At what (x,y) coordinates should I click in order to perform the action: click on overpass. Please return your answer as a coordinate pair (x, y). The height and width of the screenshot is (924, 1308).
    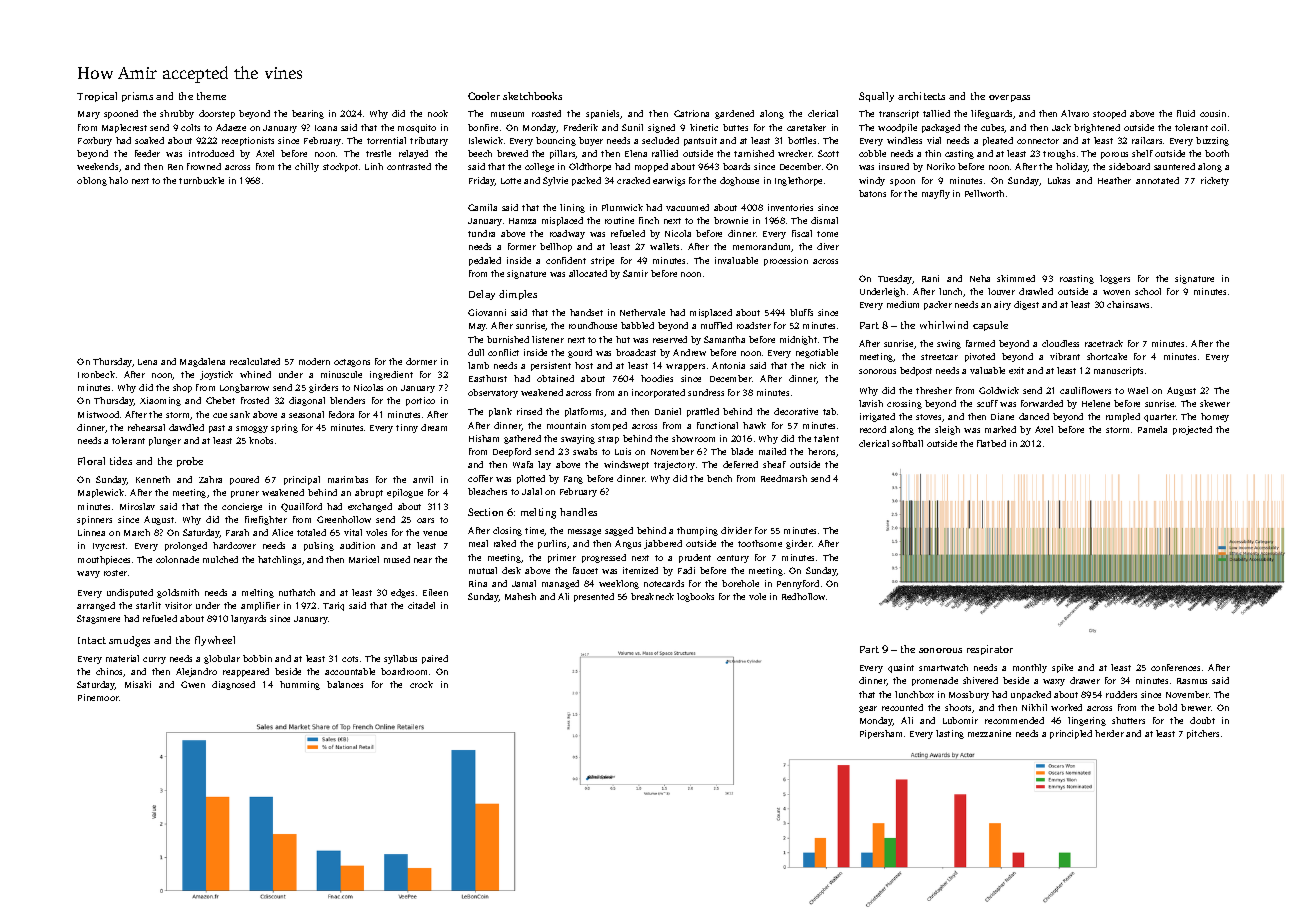
    Looking at the image, I should click on (1009, 98).
